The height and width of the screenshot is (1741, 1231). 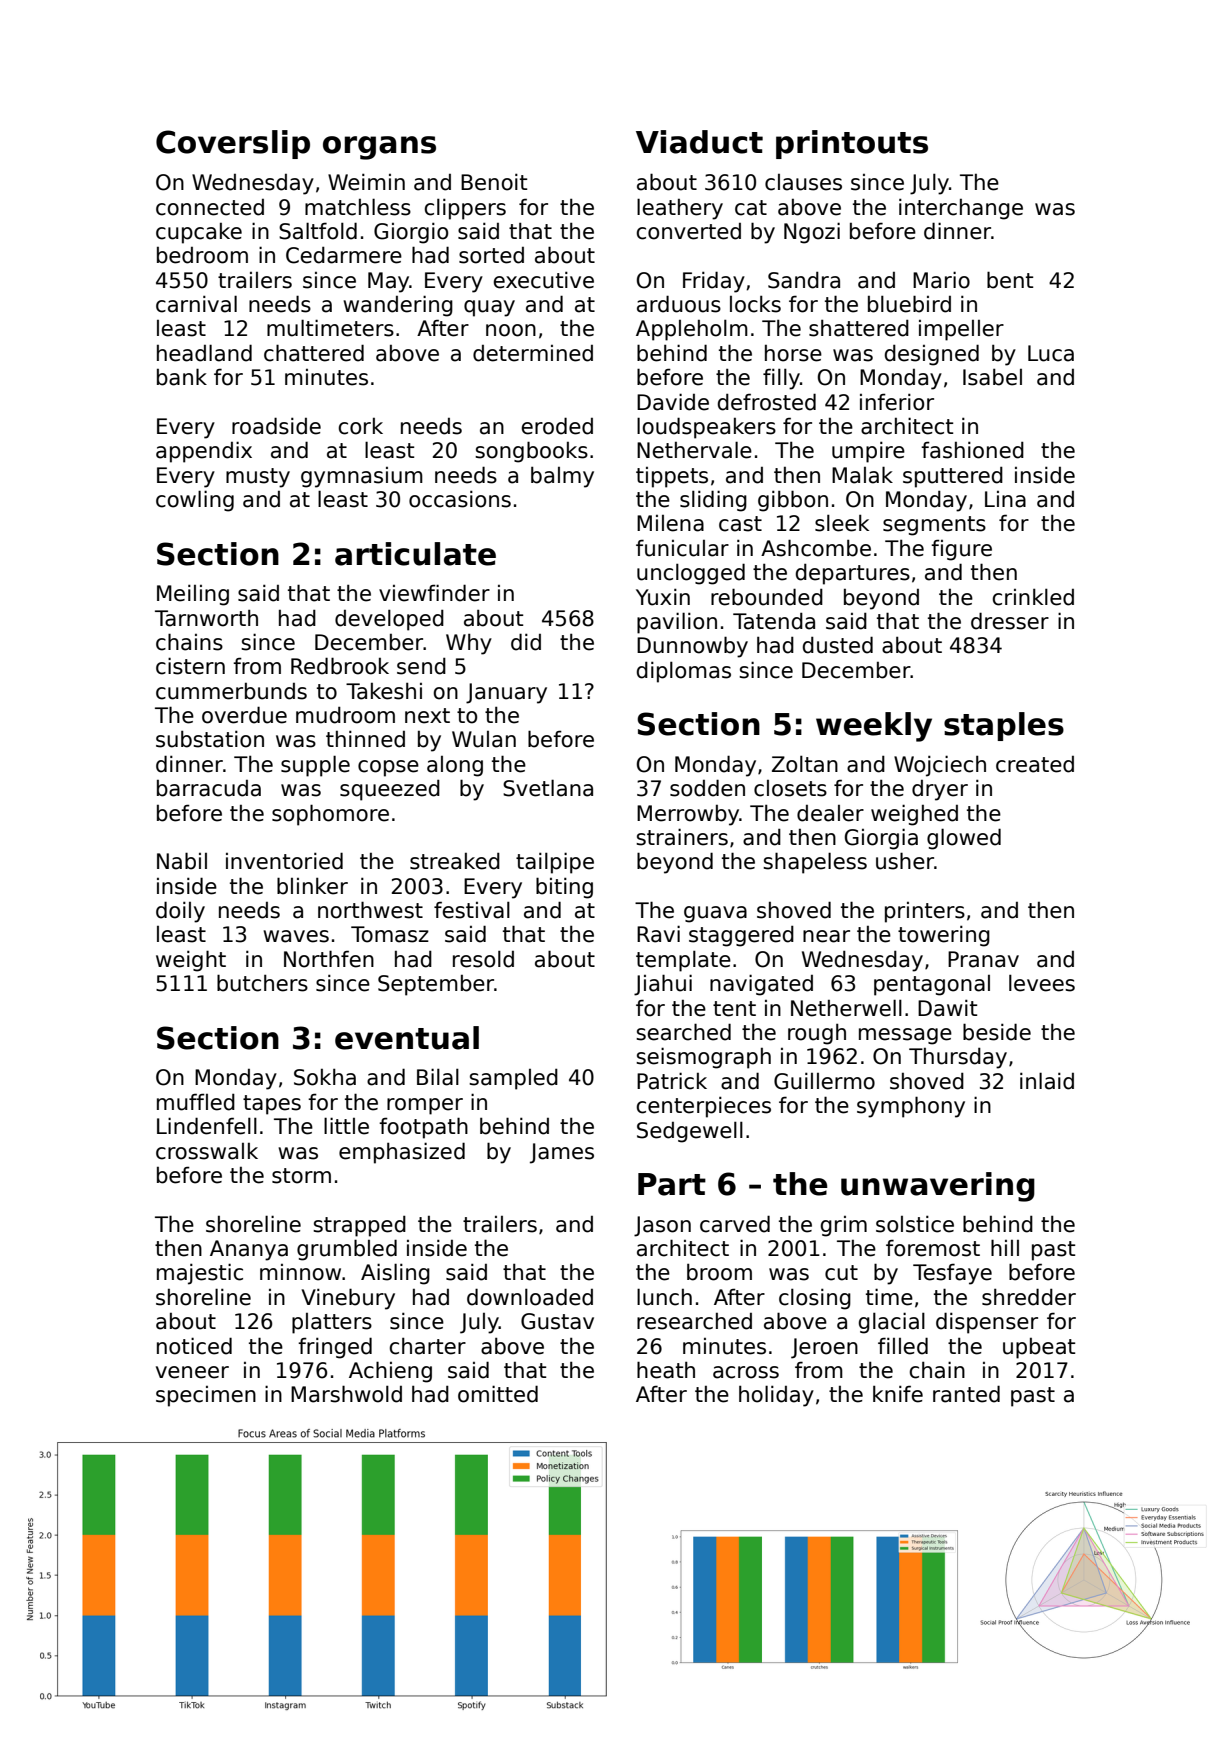 What do you see at coordinates (233, 144) in the screenshot?
I see `Coverslip` at bounding box center [233, 144].
